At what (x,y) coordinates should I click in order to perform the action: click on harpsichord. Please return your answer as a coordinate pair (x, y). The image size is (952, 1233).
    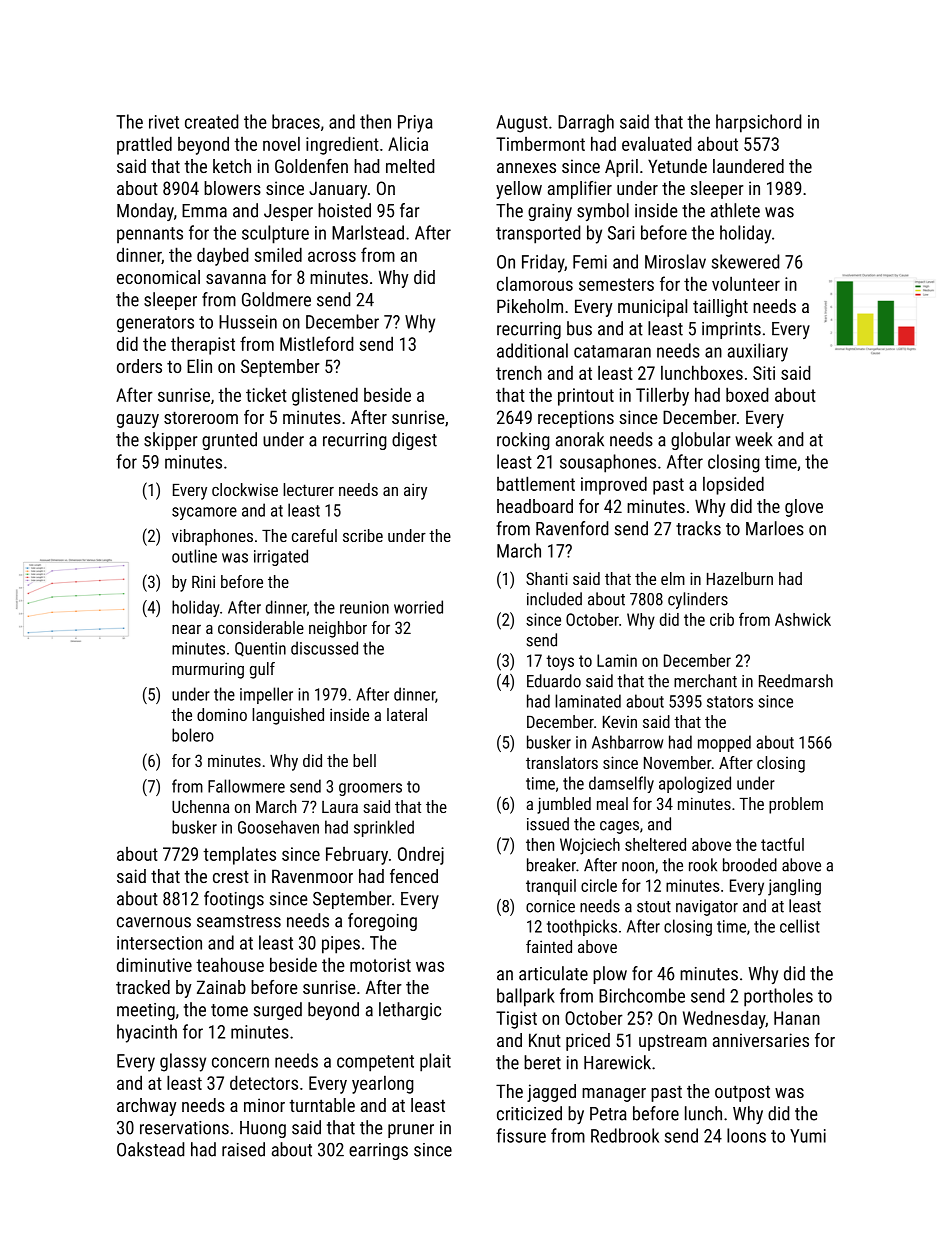
    Looking at the image, I should click on (758, 123).
